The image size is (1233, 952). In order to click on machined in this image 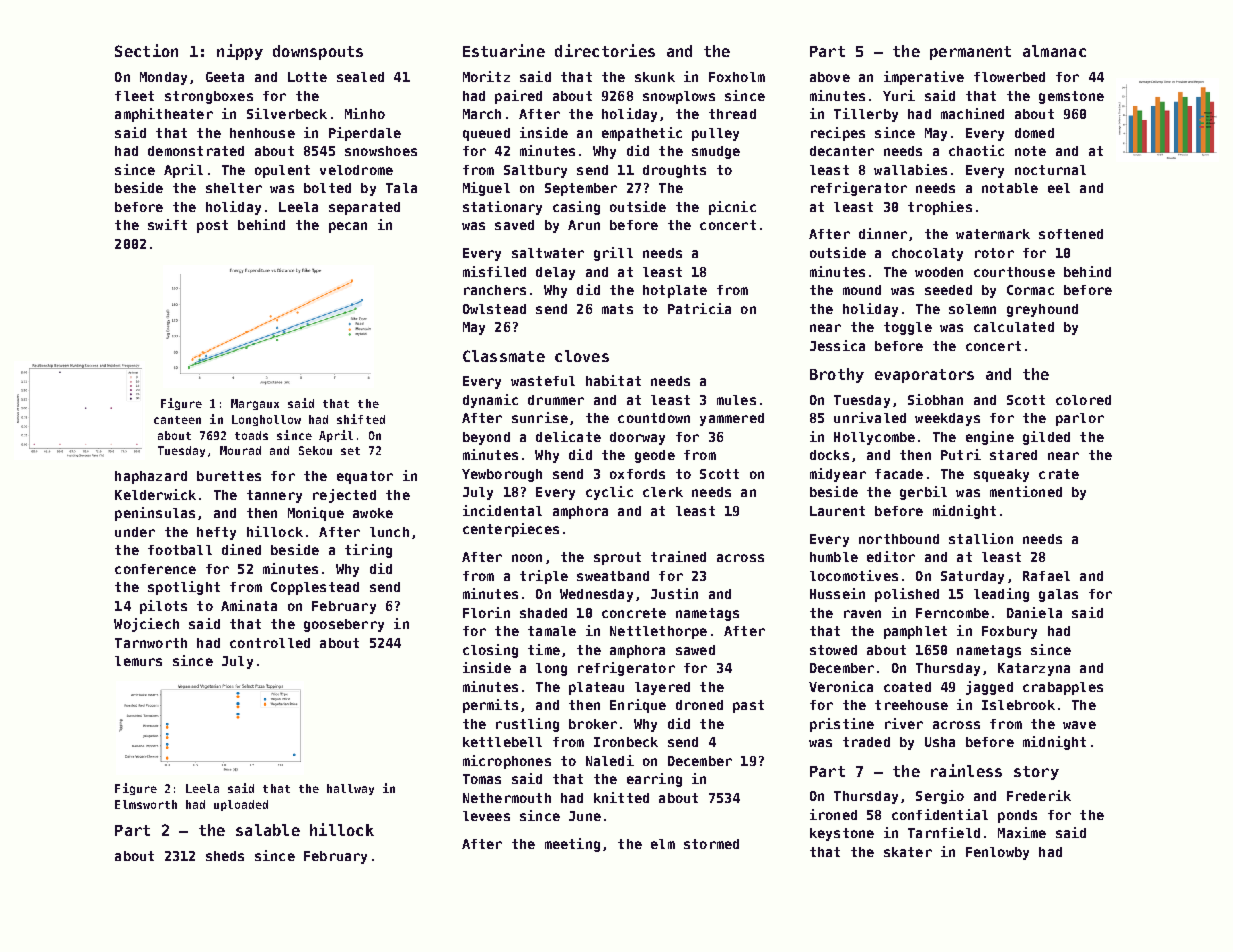, I will do `click(972, 113)`.
